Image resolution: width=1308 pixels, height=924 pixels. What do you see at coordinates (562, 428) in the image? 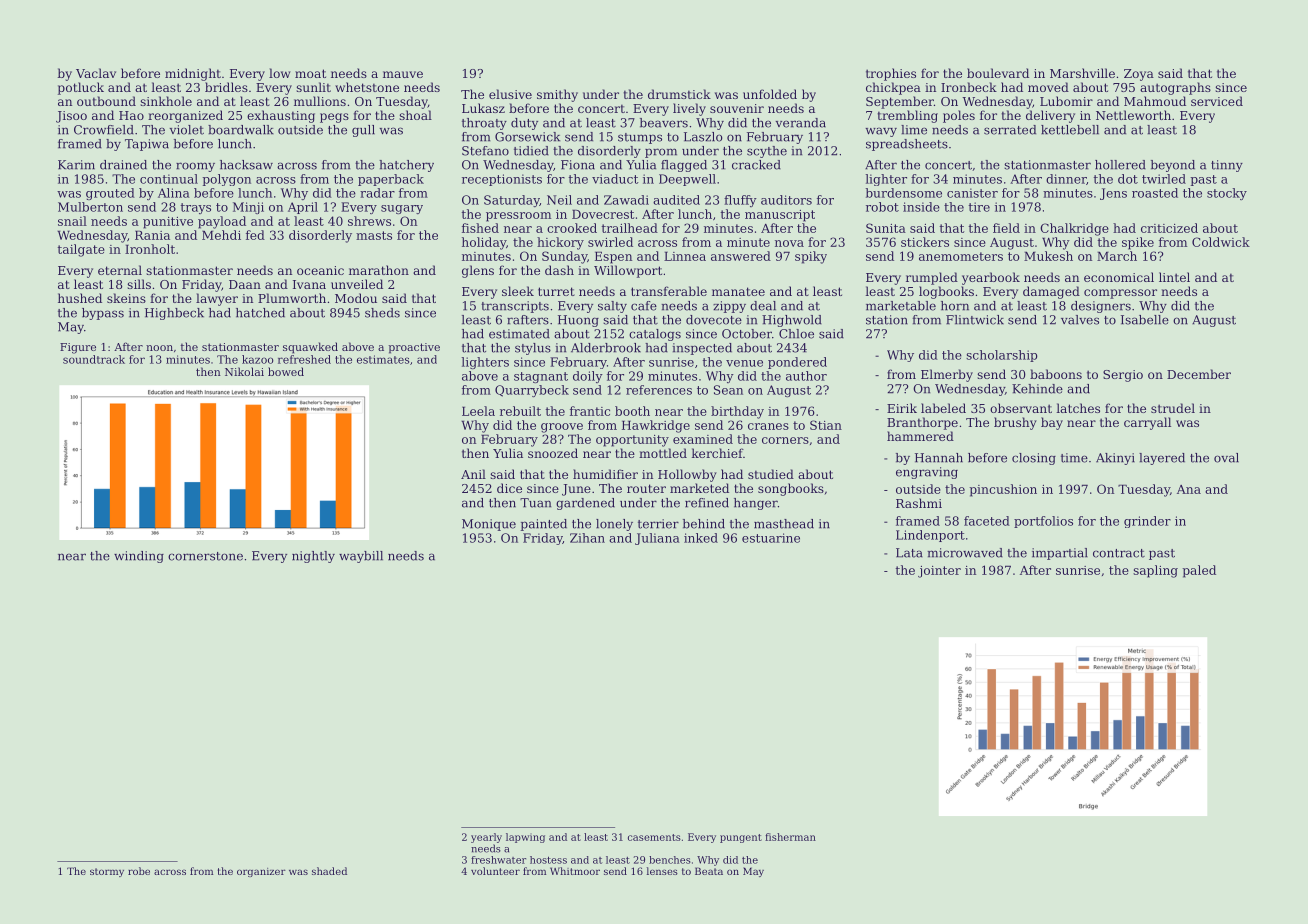
I see `groove` at bounding box center [562, 428].
